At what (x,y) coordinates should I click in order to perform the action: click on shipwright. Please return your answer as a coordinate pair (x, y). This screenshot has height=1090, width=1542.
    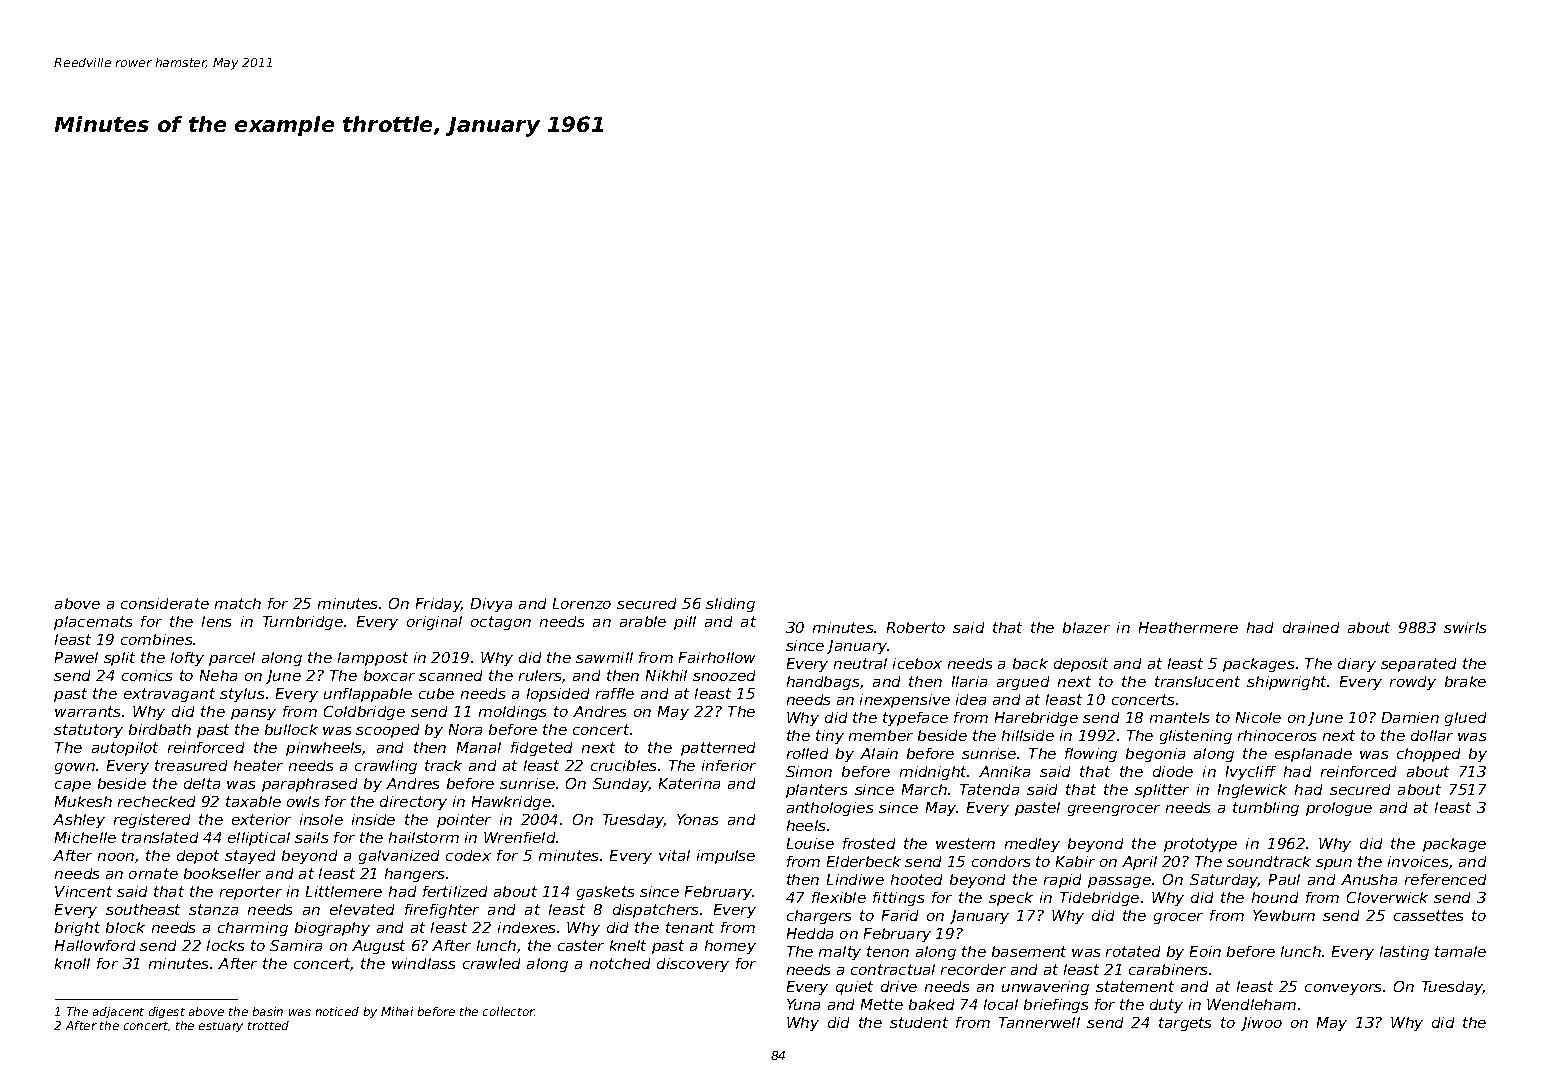
    Looking at the image, I should click on (1286, 683).
